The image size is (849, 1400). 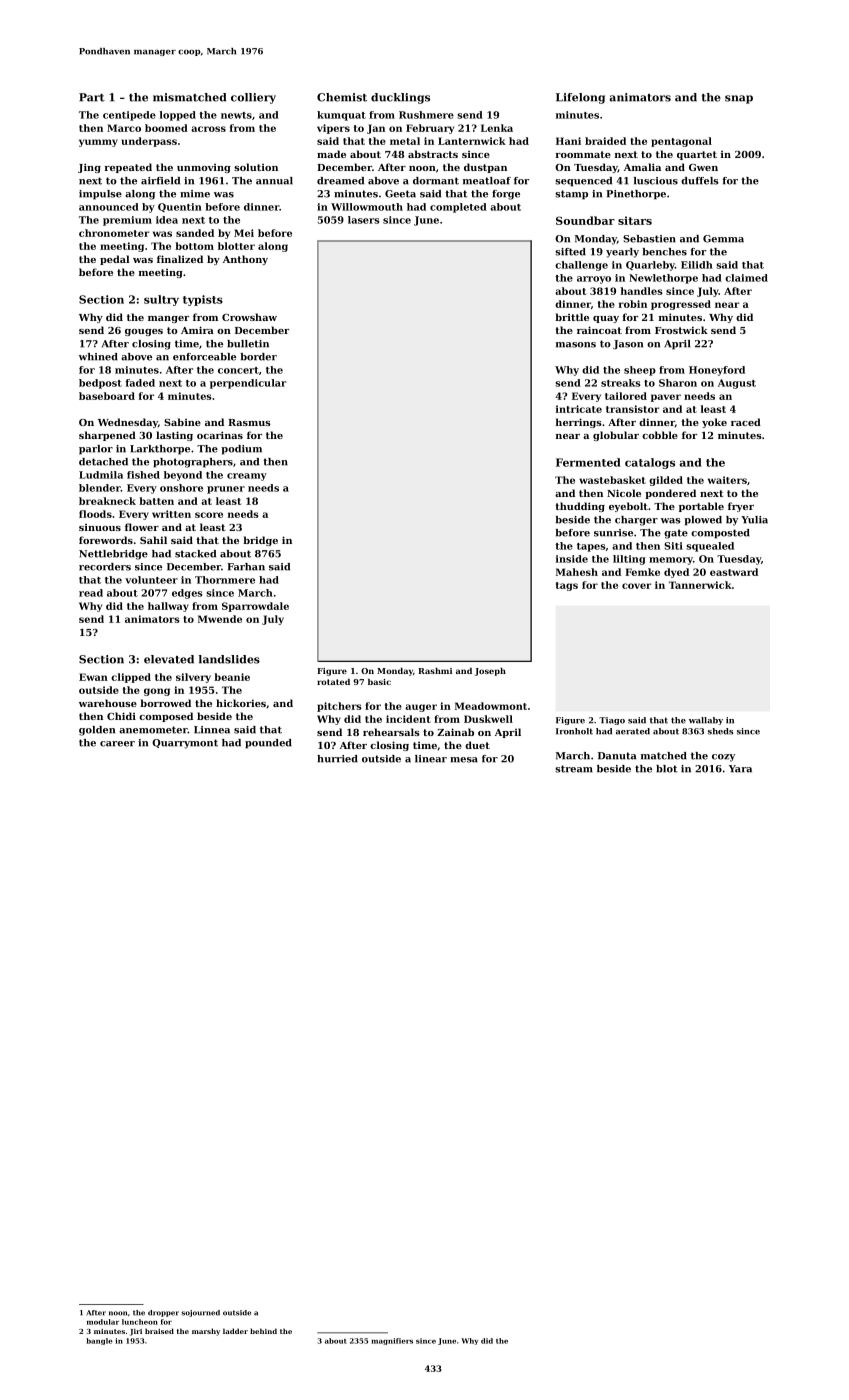 I want to click on stream, so click(x=574, y=769).
